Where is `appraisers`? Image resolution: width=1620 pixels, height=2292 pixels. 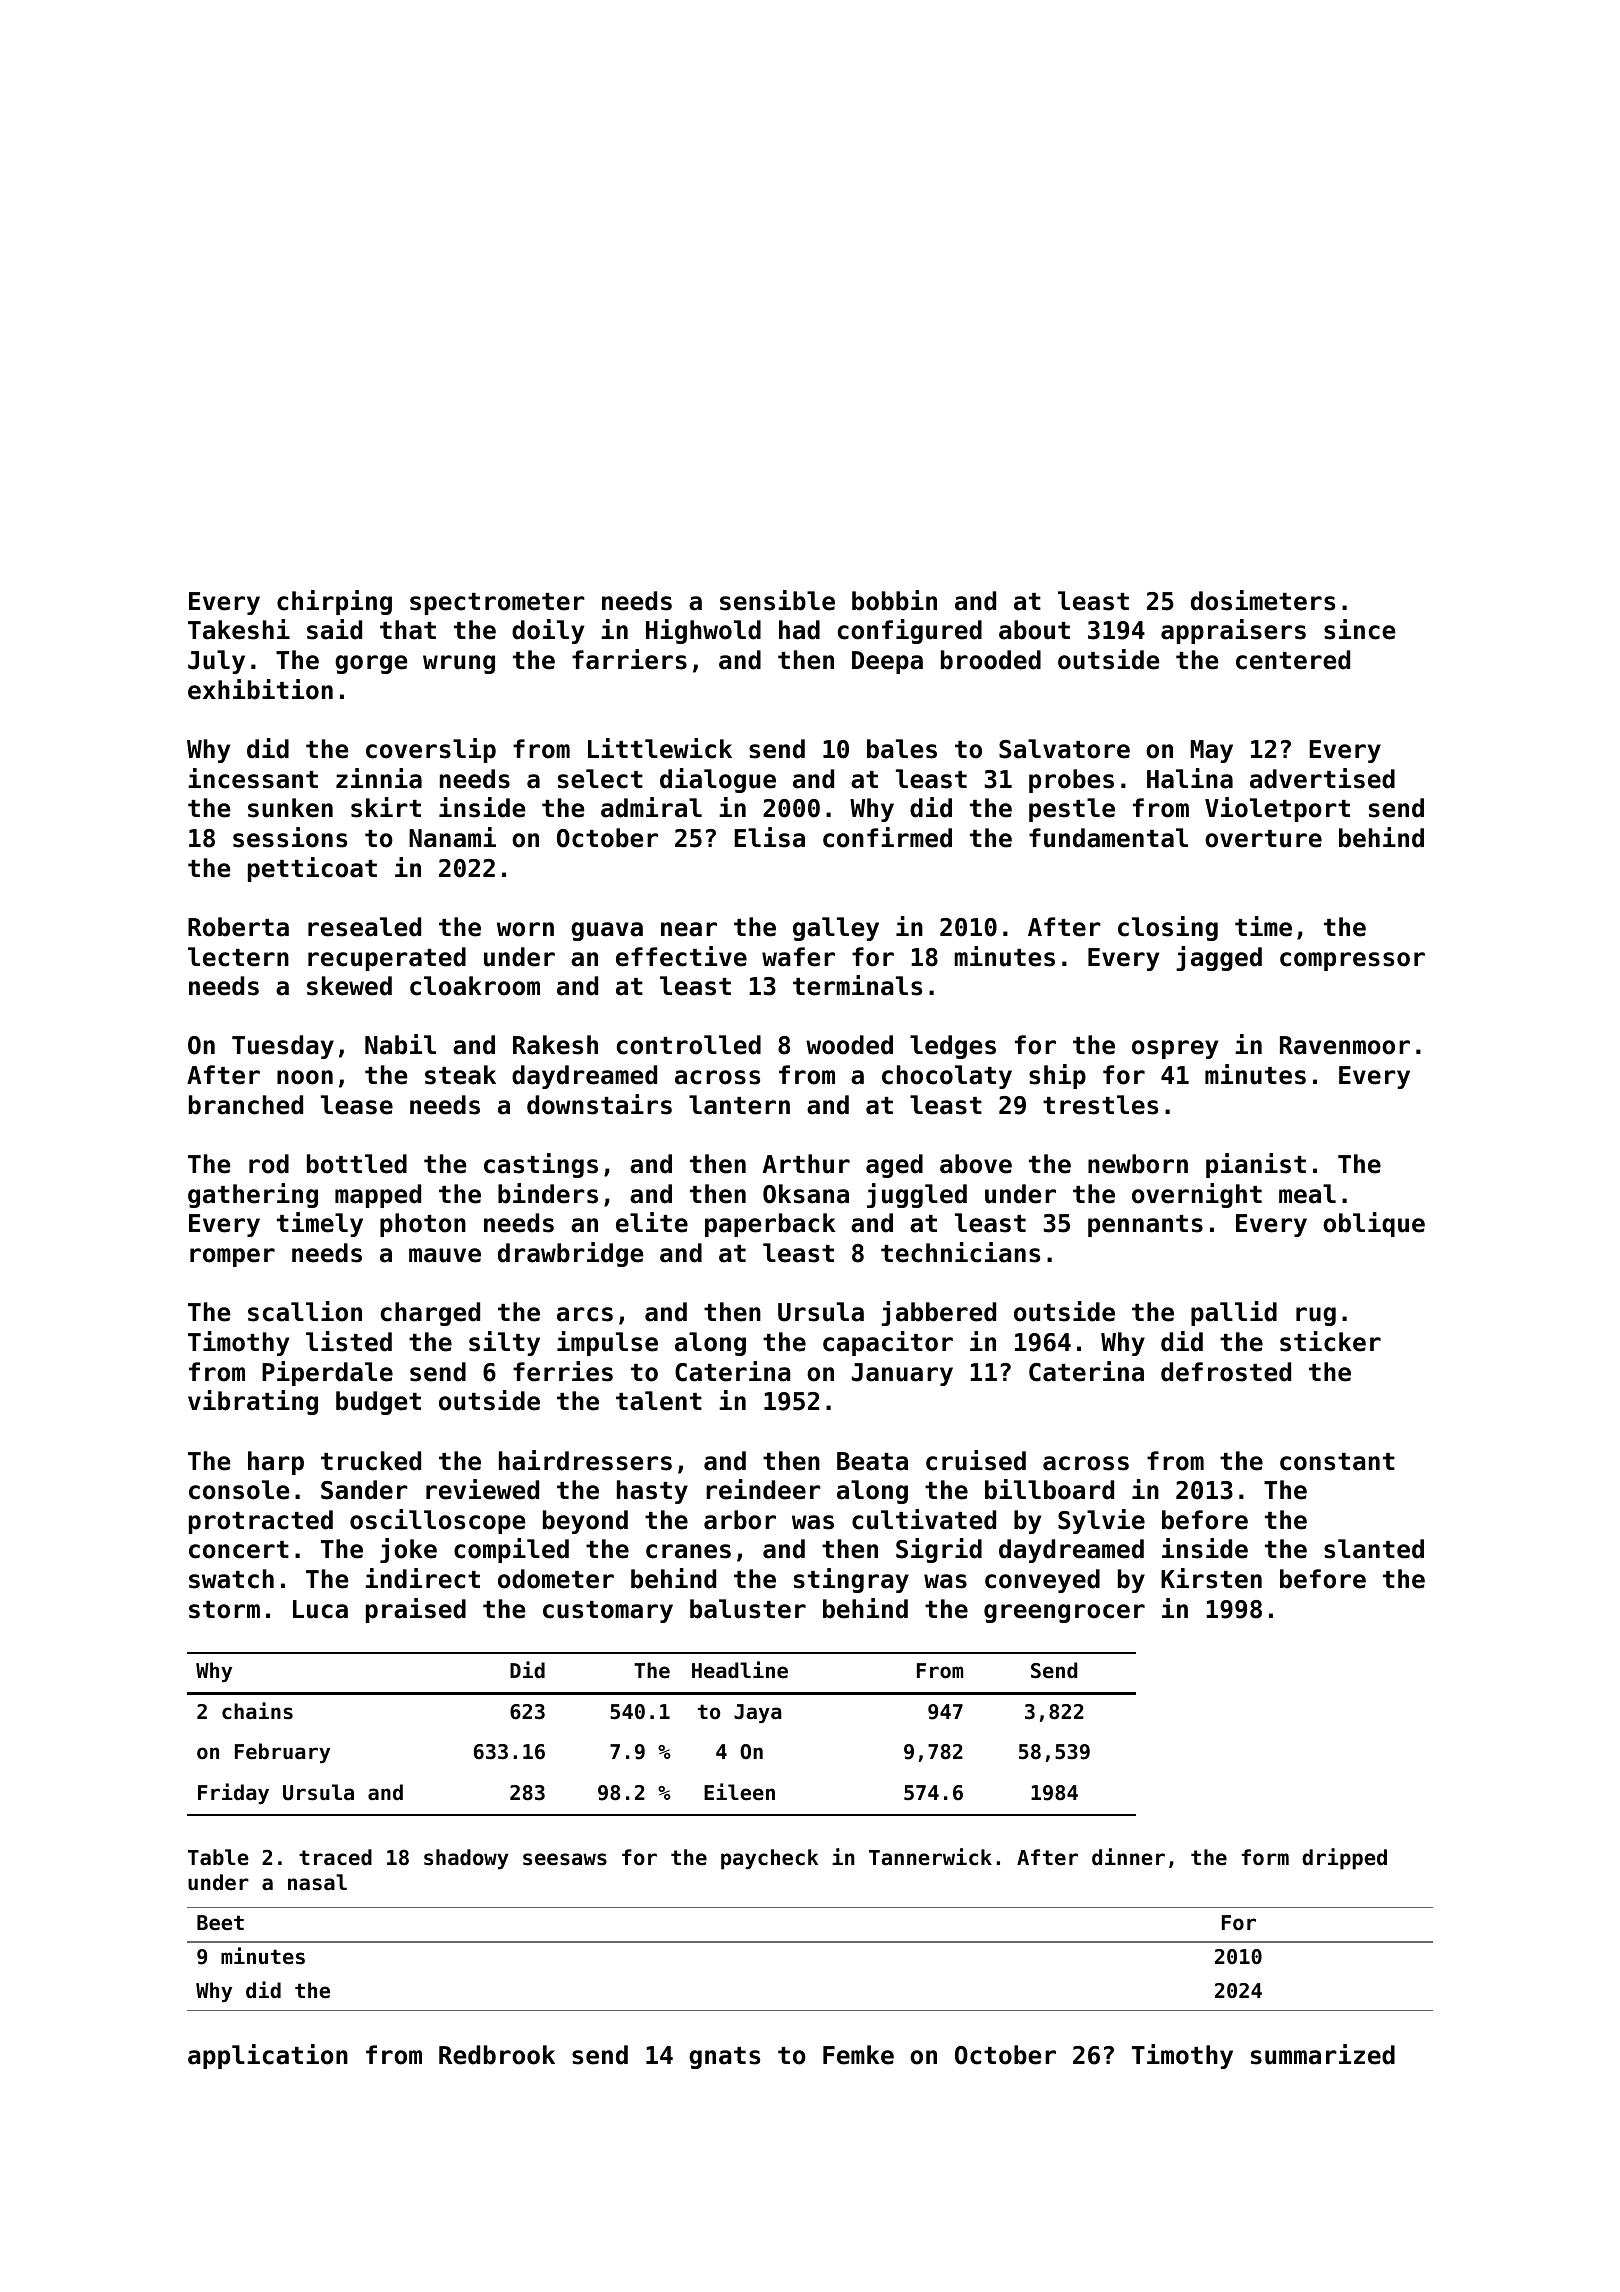
appraisers is located at coordinates (1233, 631).
